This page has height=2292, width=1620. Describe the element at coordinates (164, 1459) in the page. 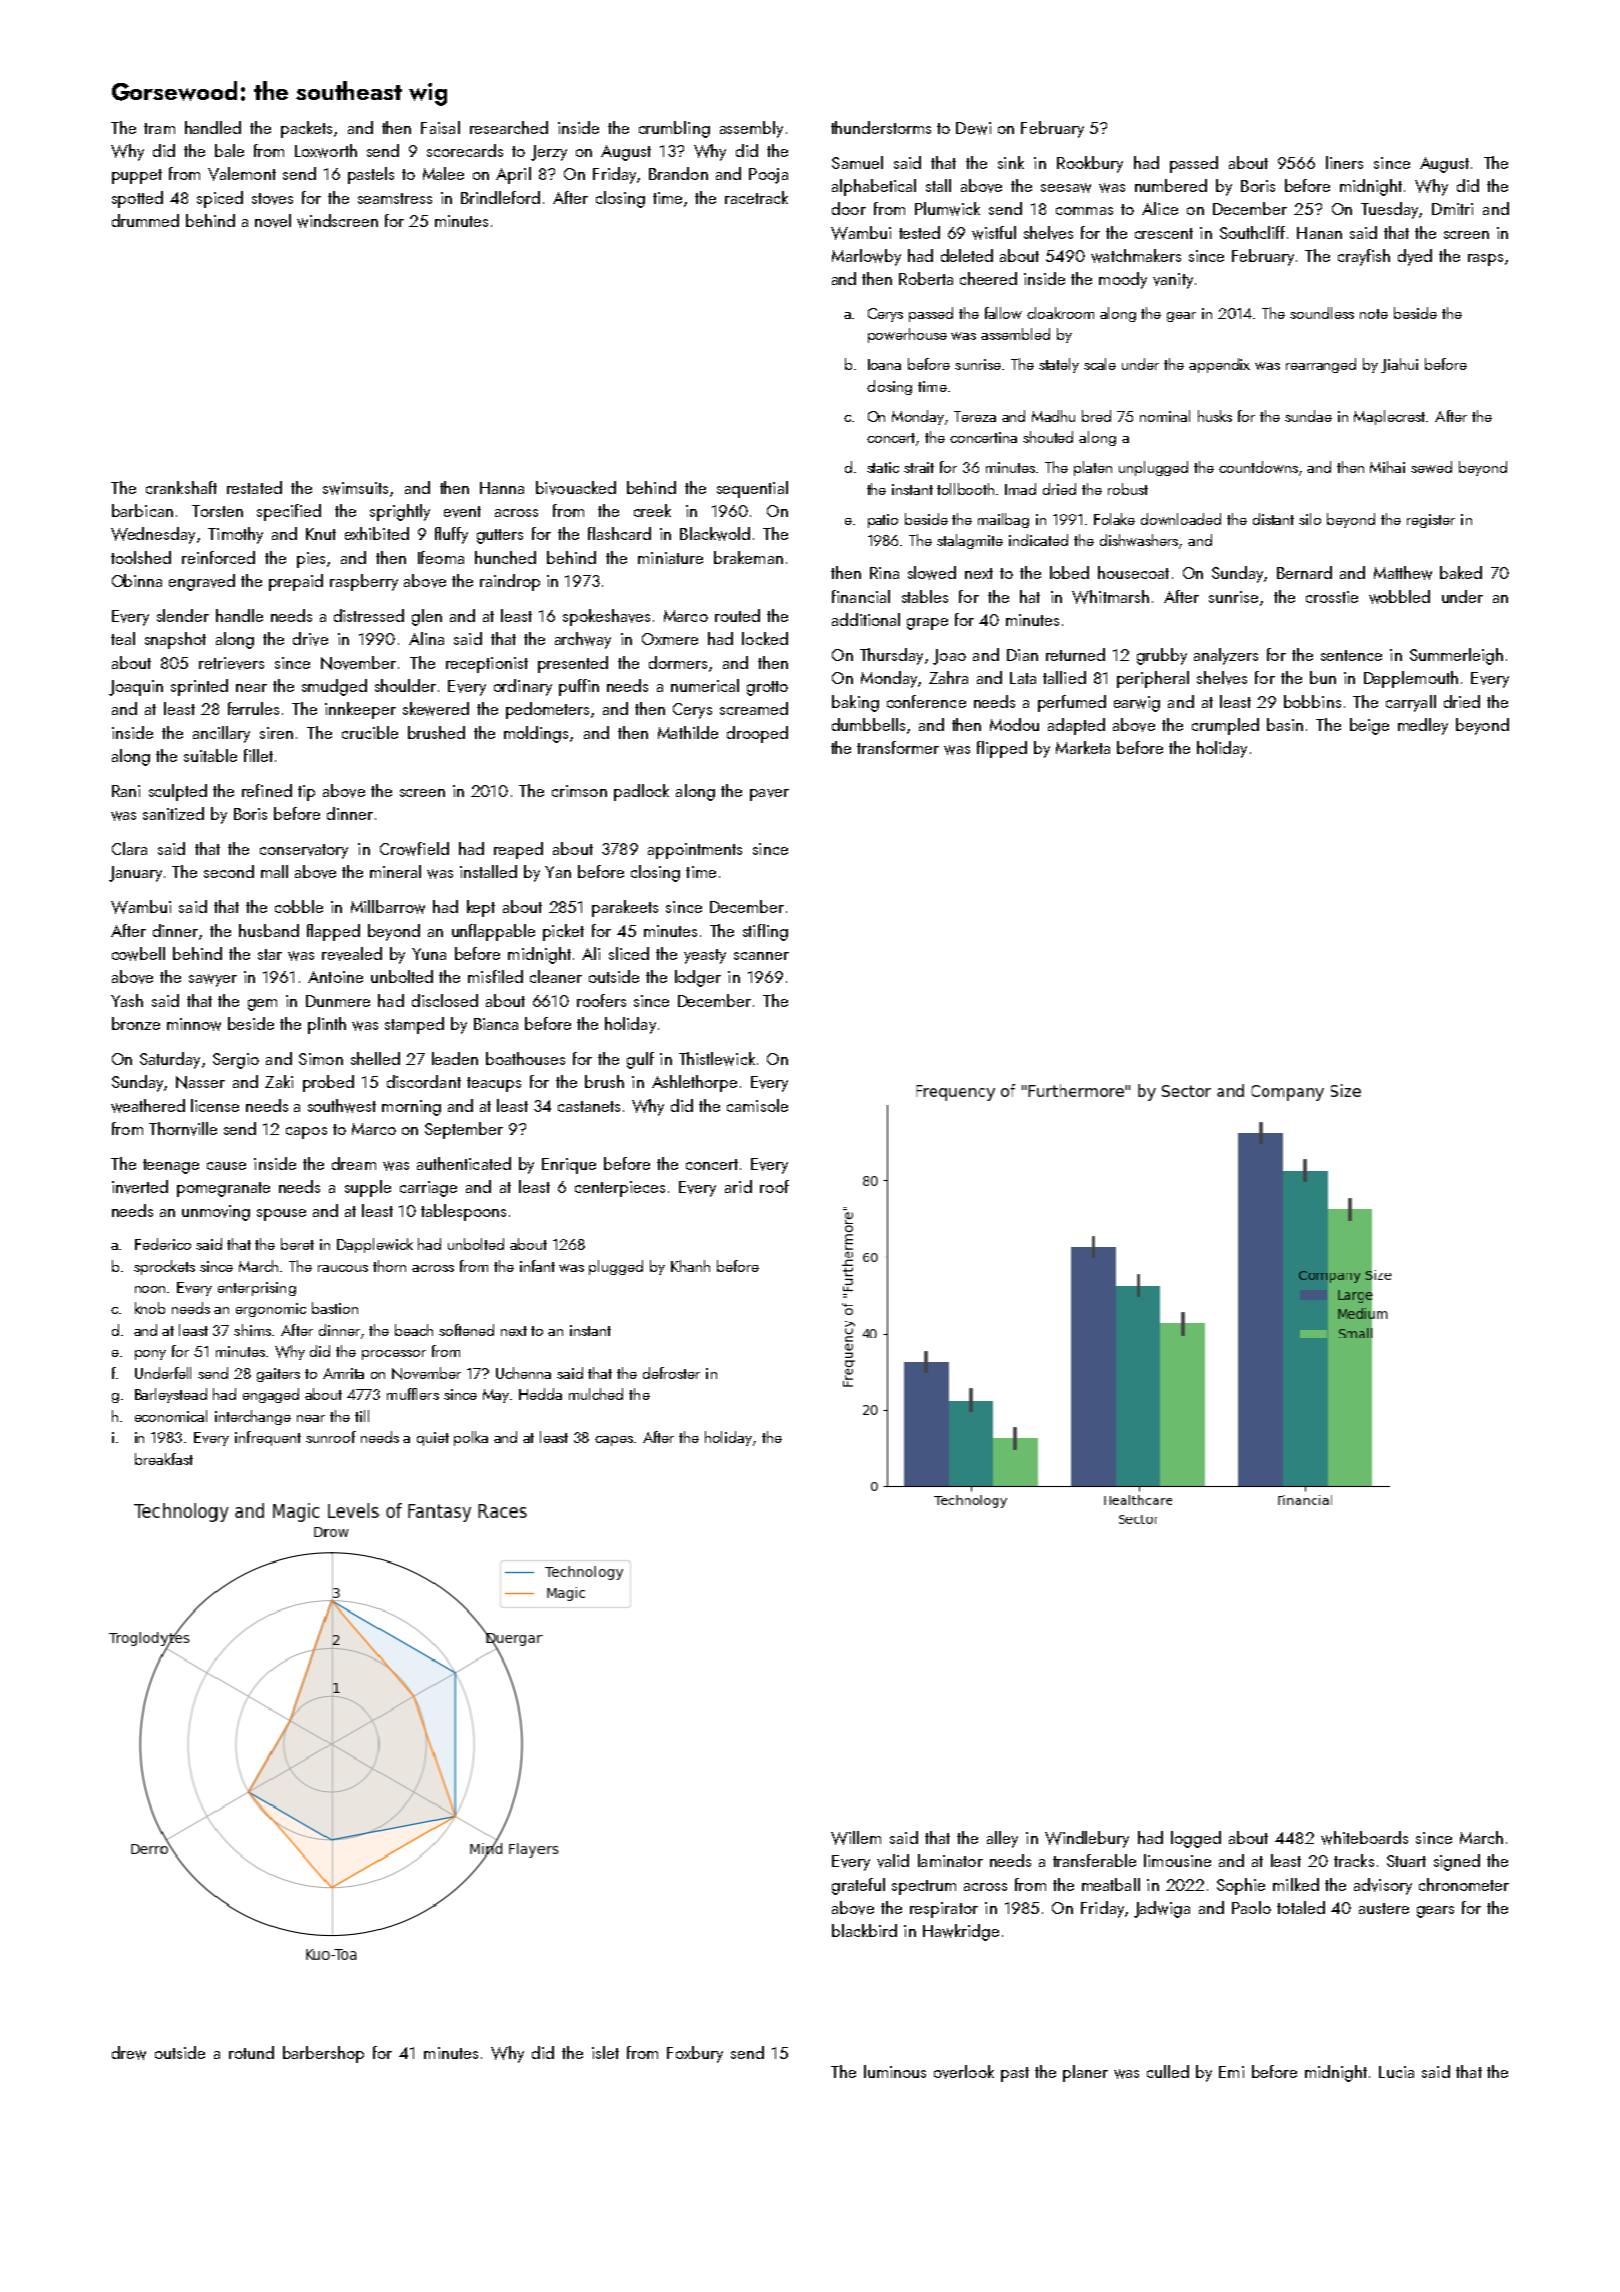

I see `breakfast` at that location.
